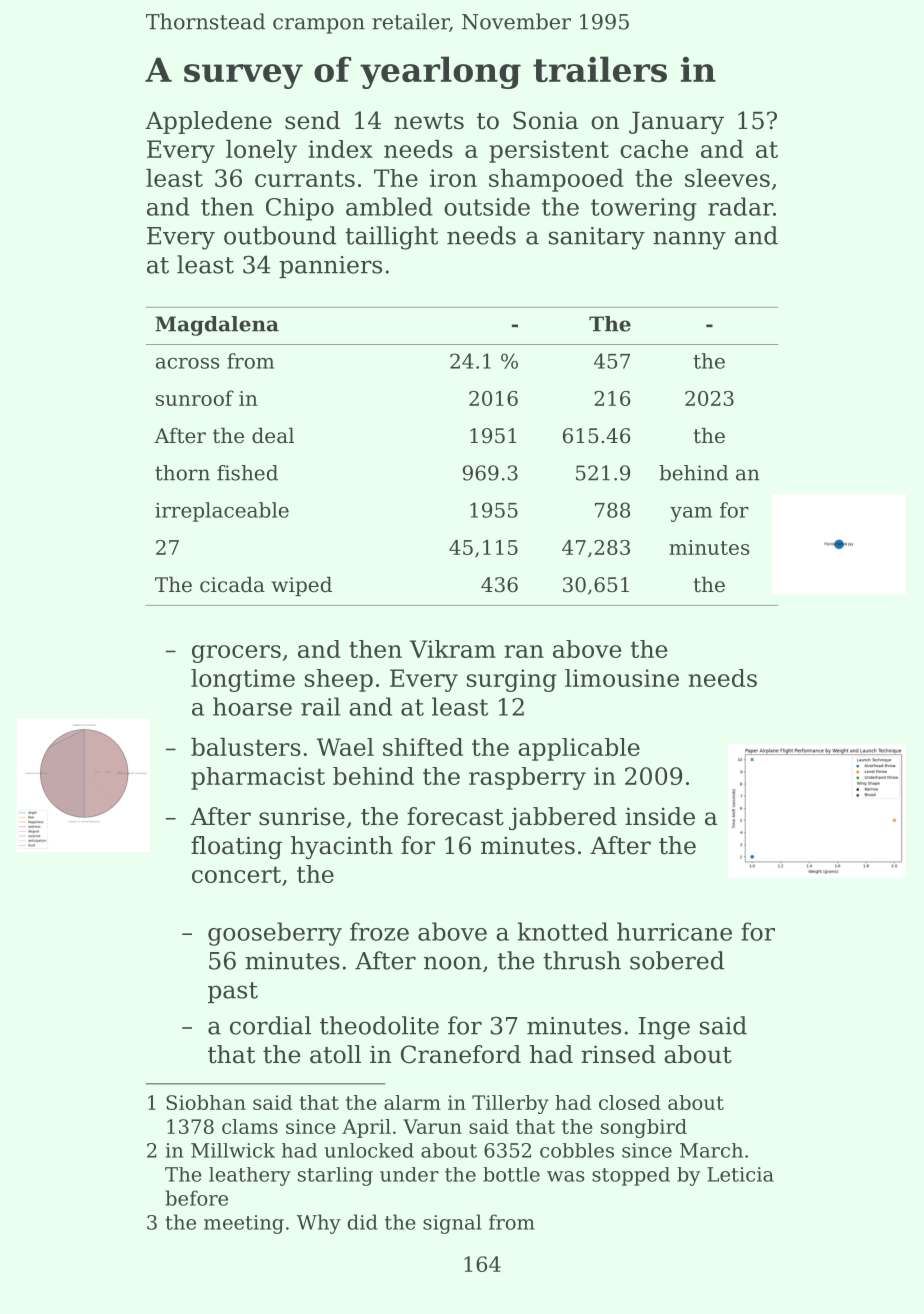 This page has height=1314, width=924. Describe the element at coordinates (236, 874) in the page. I see `concert` at that location.
